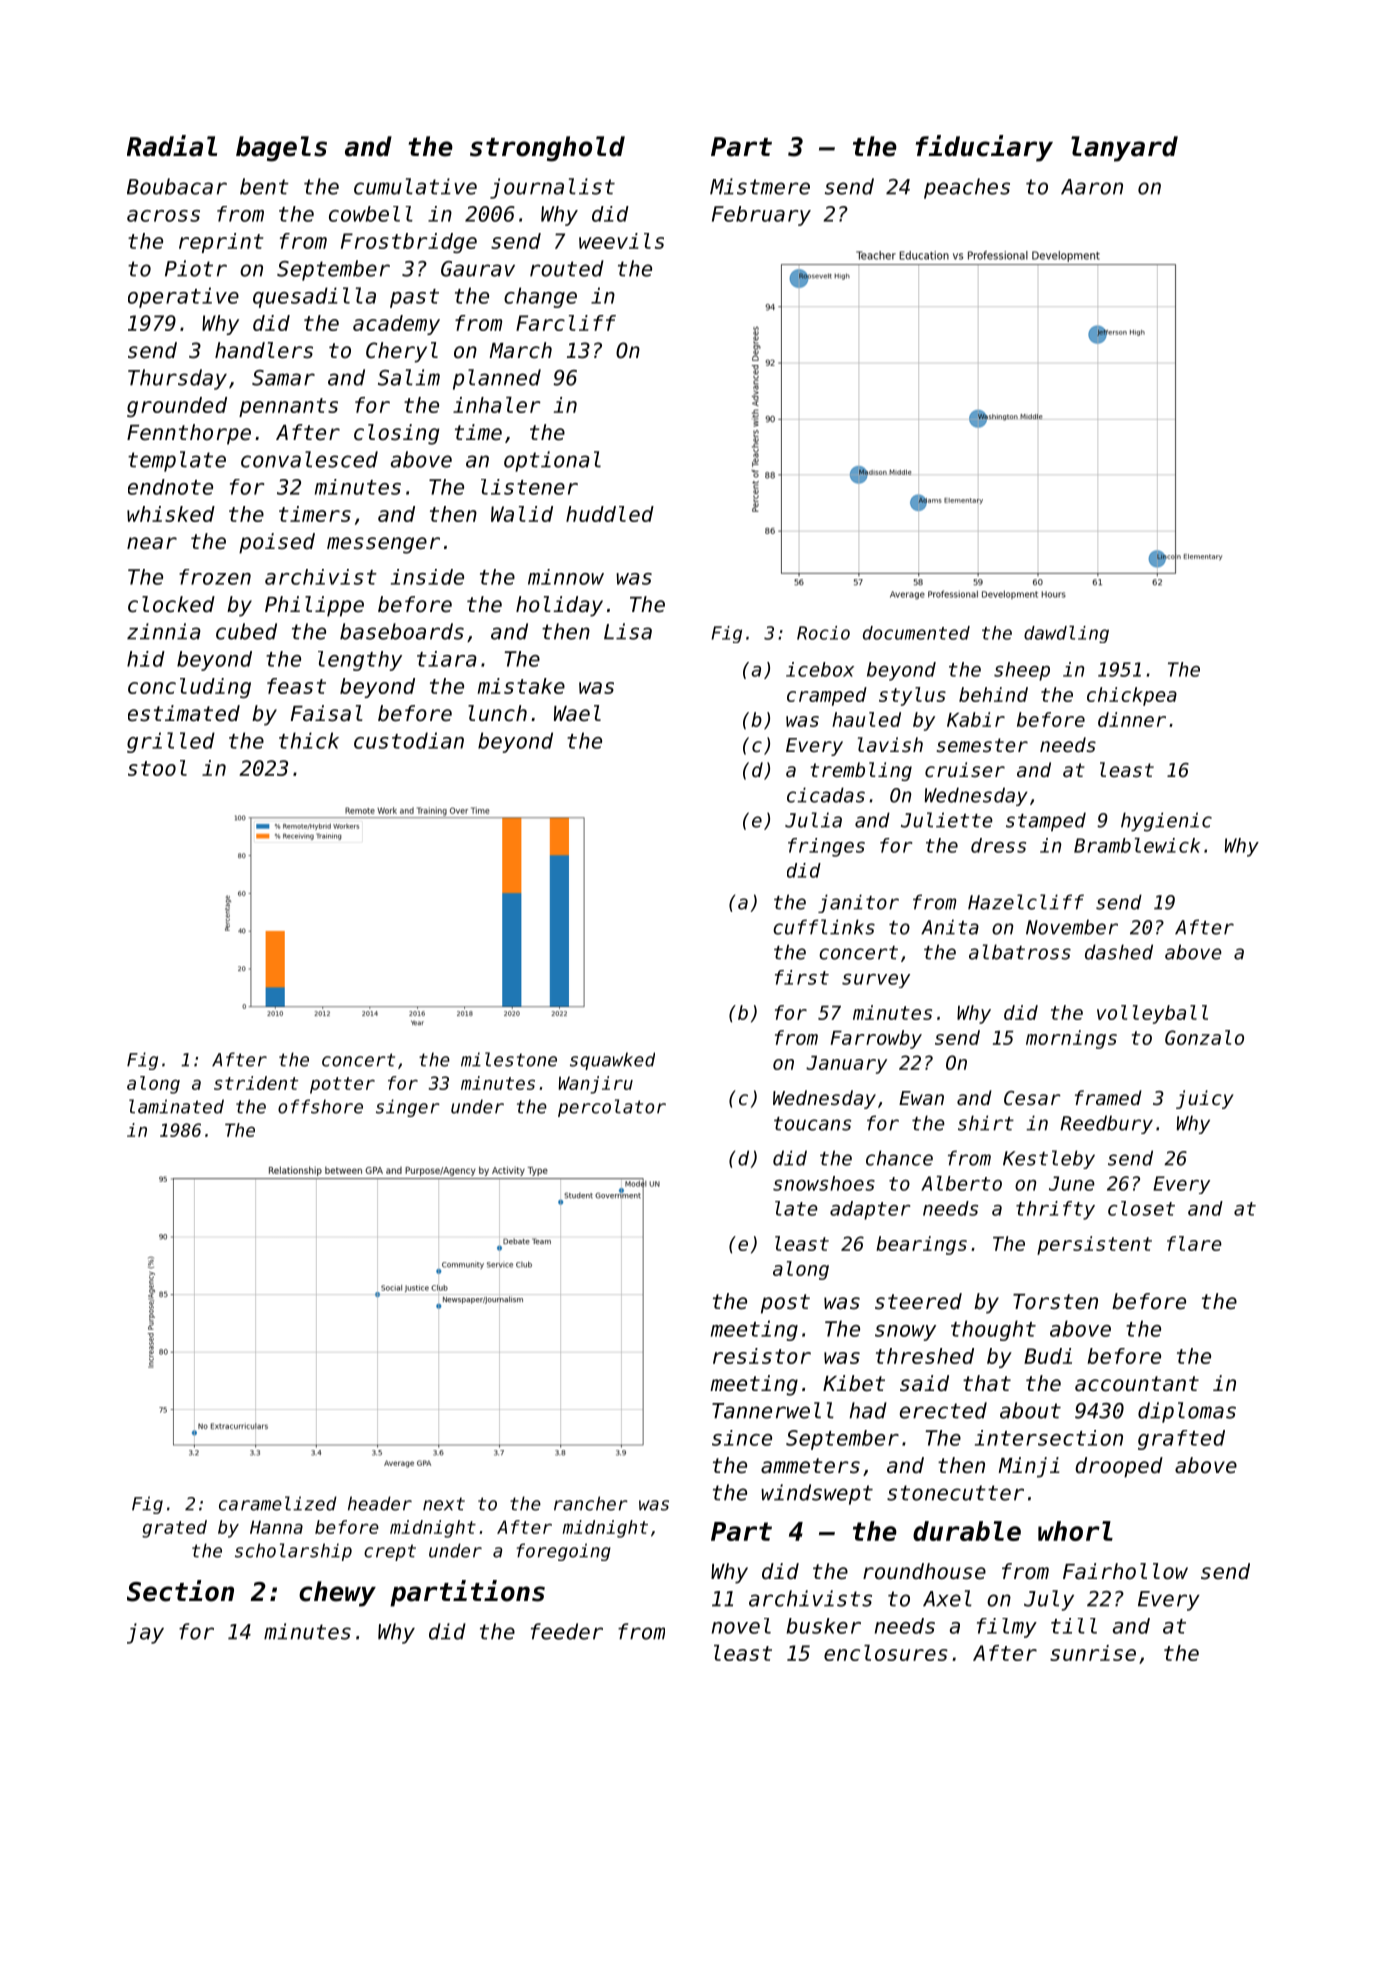 The width and height of the document is (1386, 1969). Describe the element at coordinates (823, 633) in the document. I see `Rocio` at that location.
